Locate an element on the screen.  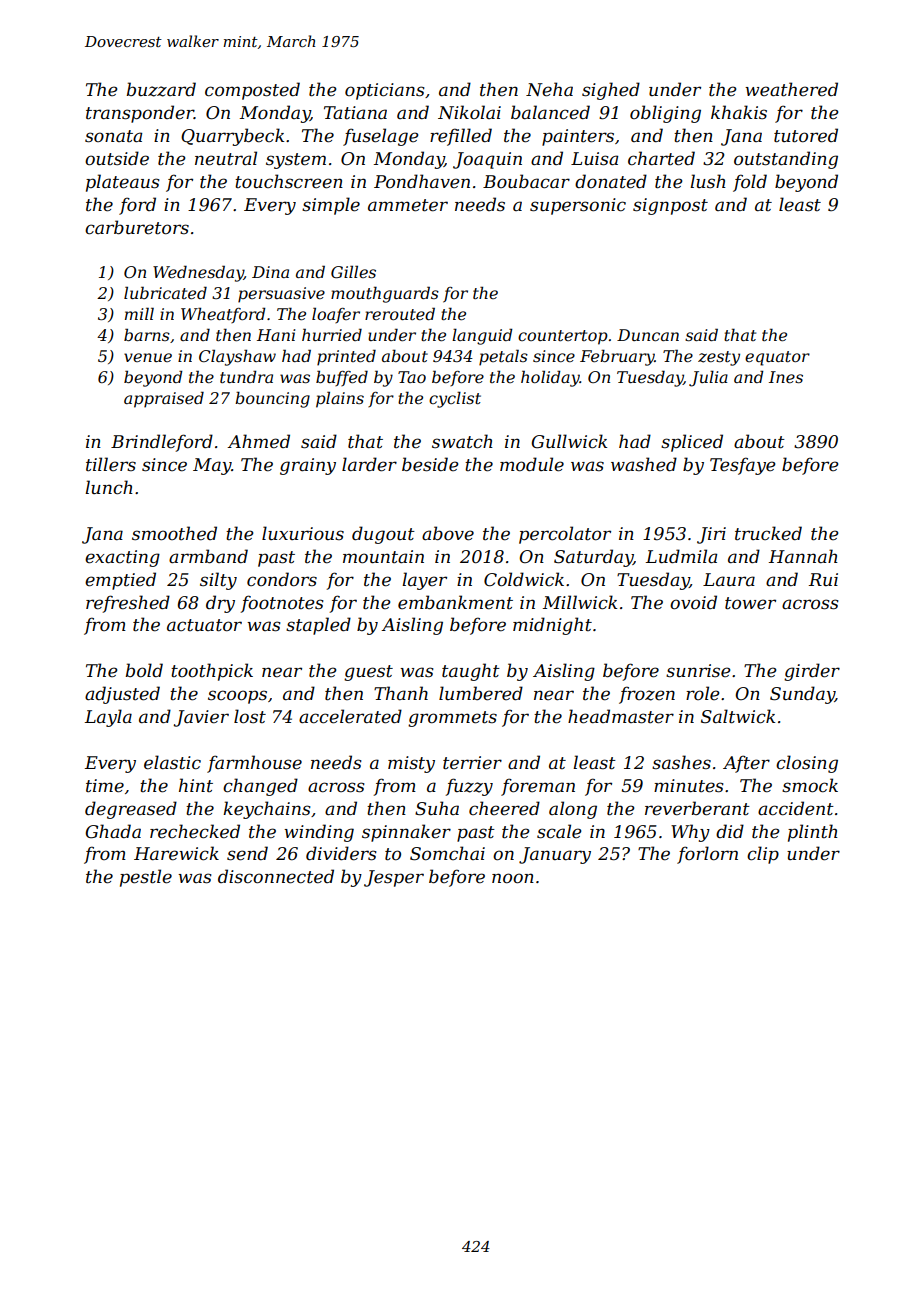
sonata is located at coordinates (113, 136).
